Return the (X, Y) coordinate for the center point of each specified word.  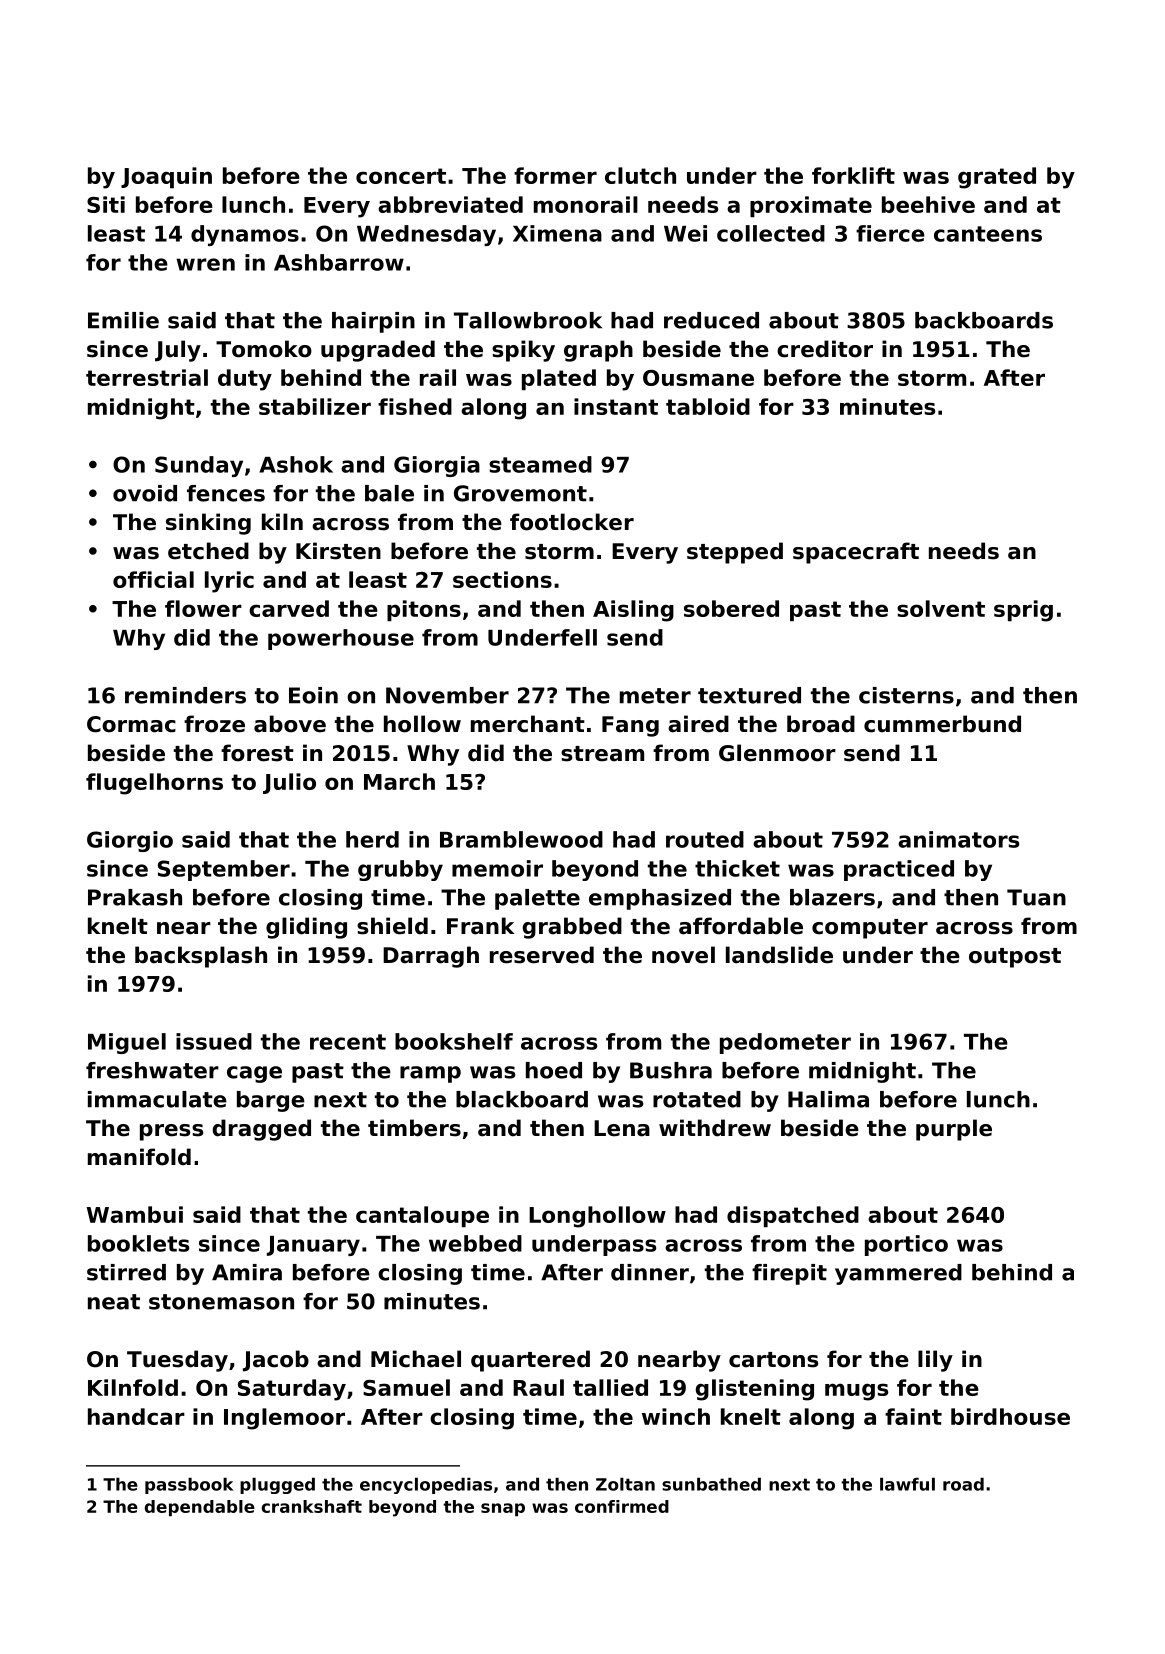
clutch (640, 175)
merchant (528, 724)
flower (203, 608)
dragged (261, 1130)
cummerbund (942, 724)
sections (502, 579)
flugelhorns (154, 784)
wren (205, 264)
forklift (853, 175)
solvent (941, 608)
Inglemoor (284, 1419)
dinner (650, 1272)
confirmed (622, 1506)
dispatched (793, 1216)
